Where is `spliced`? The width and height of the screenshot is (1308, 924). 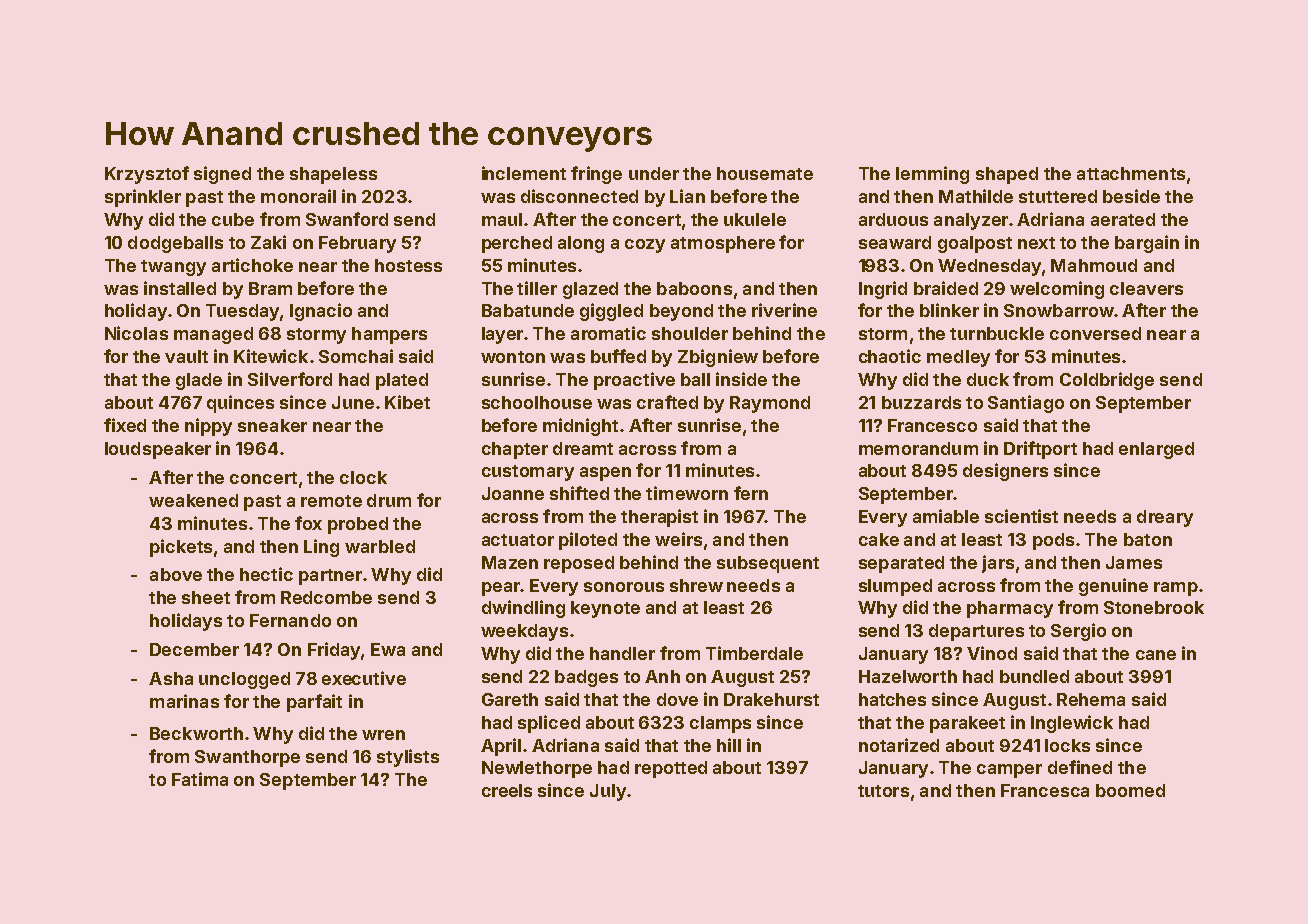 spliced is located at coordinates (549, 724).
